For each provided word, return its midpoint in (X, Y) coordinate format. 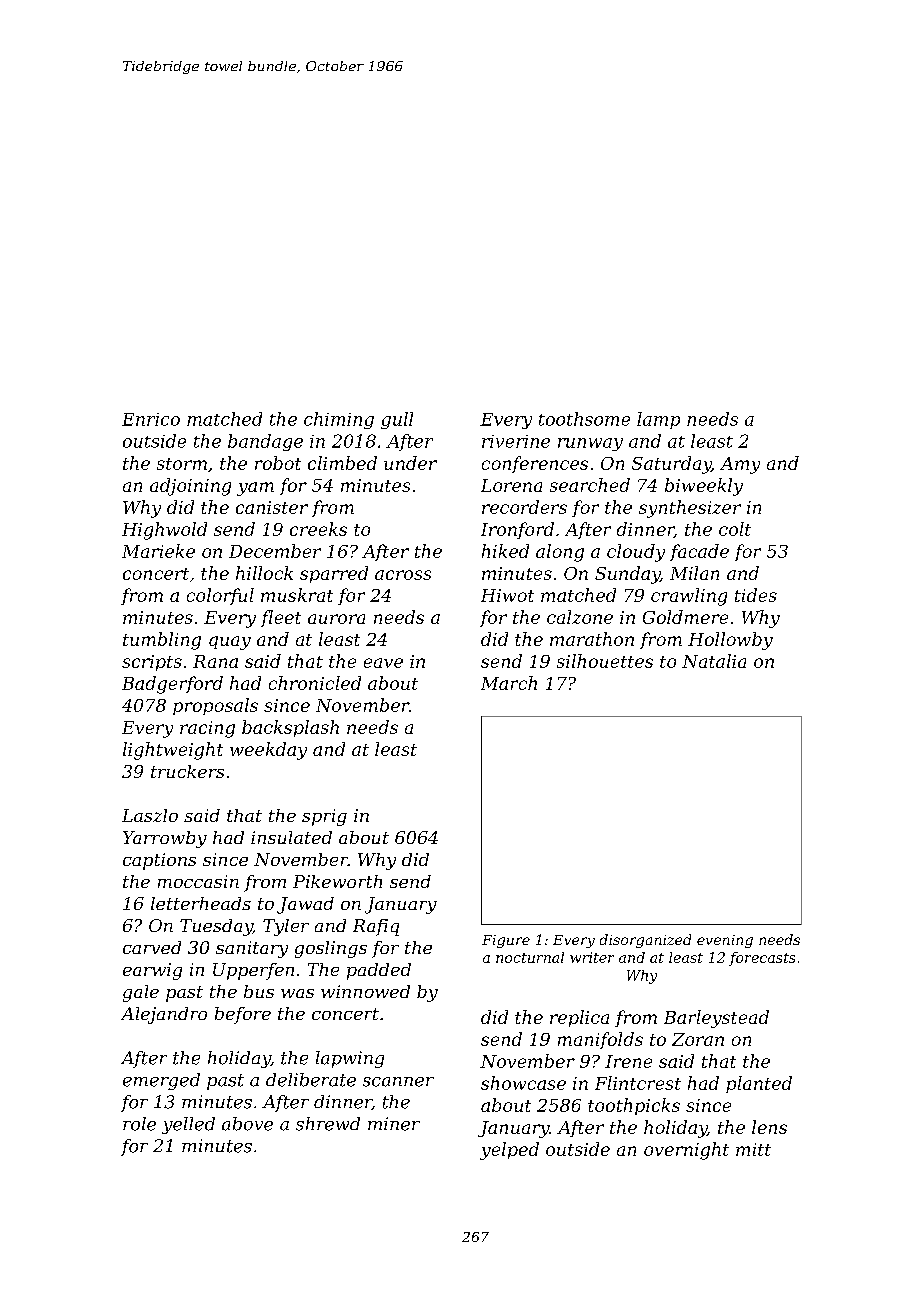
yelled (188, 1125)
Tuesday (216, 927)
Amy (740, 465)
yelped (509, 1151)
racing (207, 729)
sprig (324, 817)
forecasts (762, 959)
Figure (506, 941)
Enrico (151, 419)
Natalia (714, 661)
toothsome (584, 419)
